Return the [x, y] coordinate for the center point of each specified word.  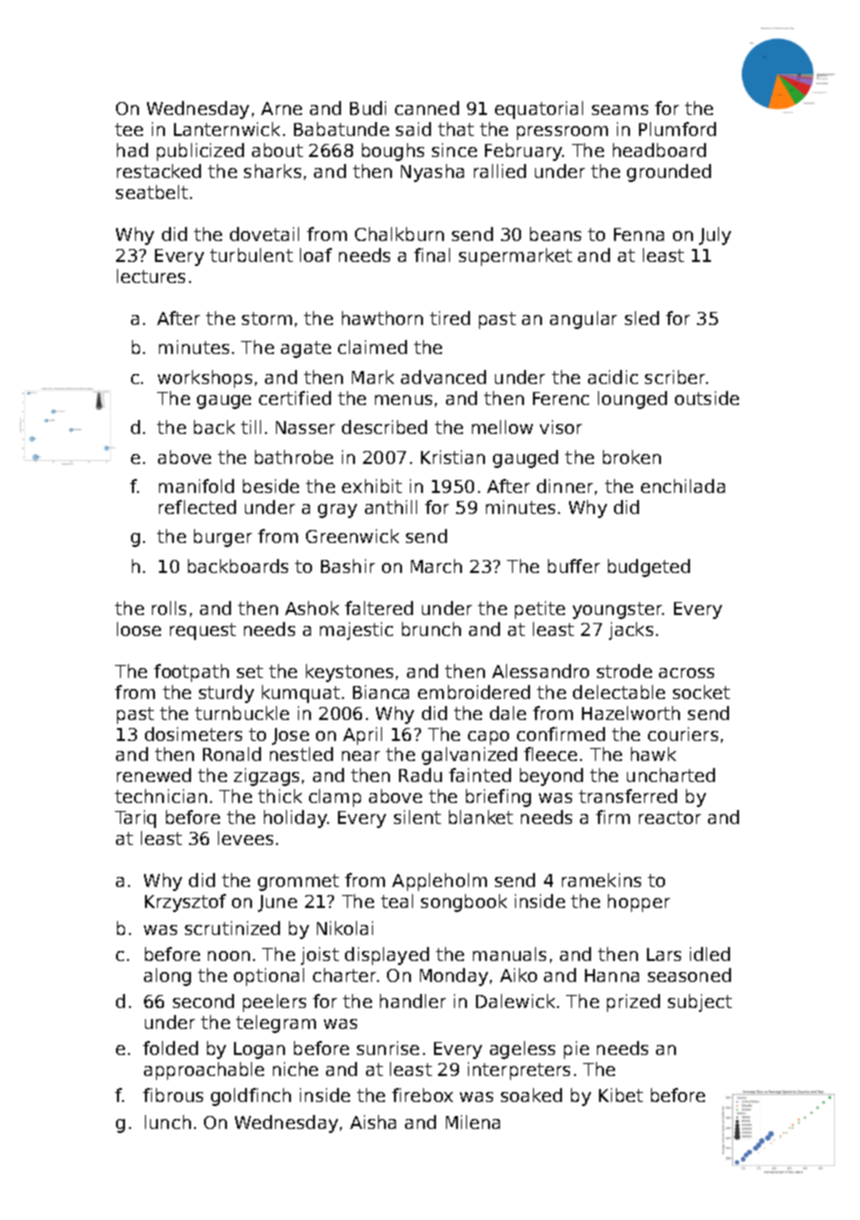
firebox [422, 1095]
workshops [205, 379]
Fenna [639, 234]
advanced [443, 377]
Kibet [621, 1095]
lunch [168, 1122]
